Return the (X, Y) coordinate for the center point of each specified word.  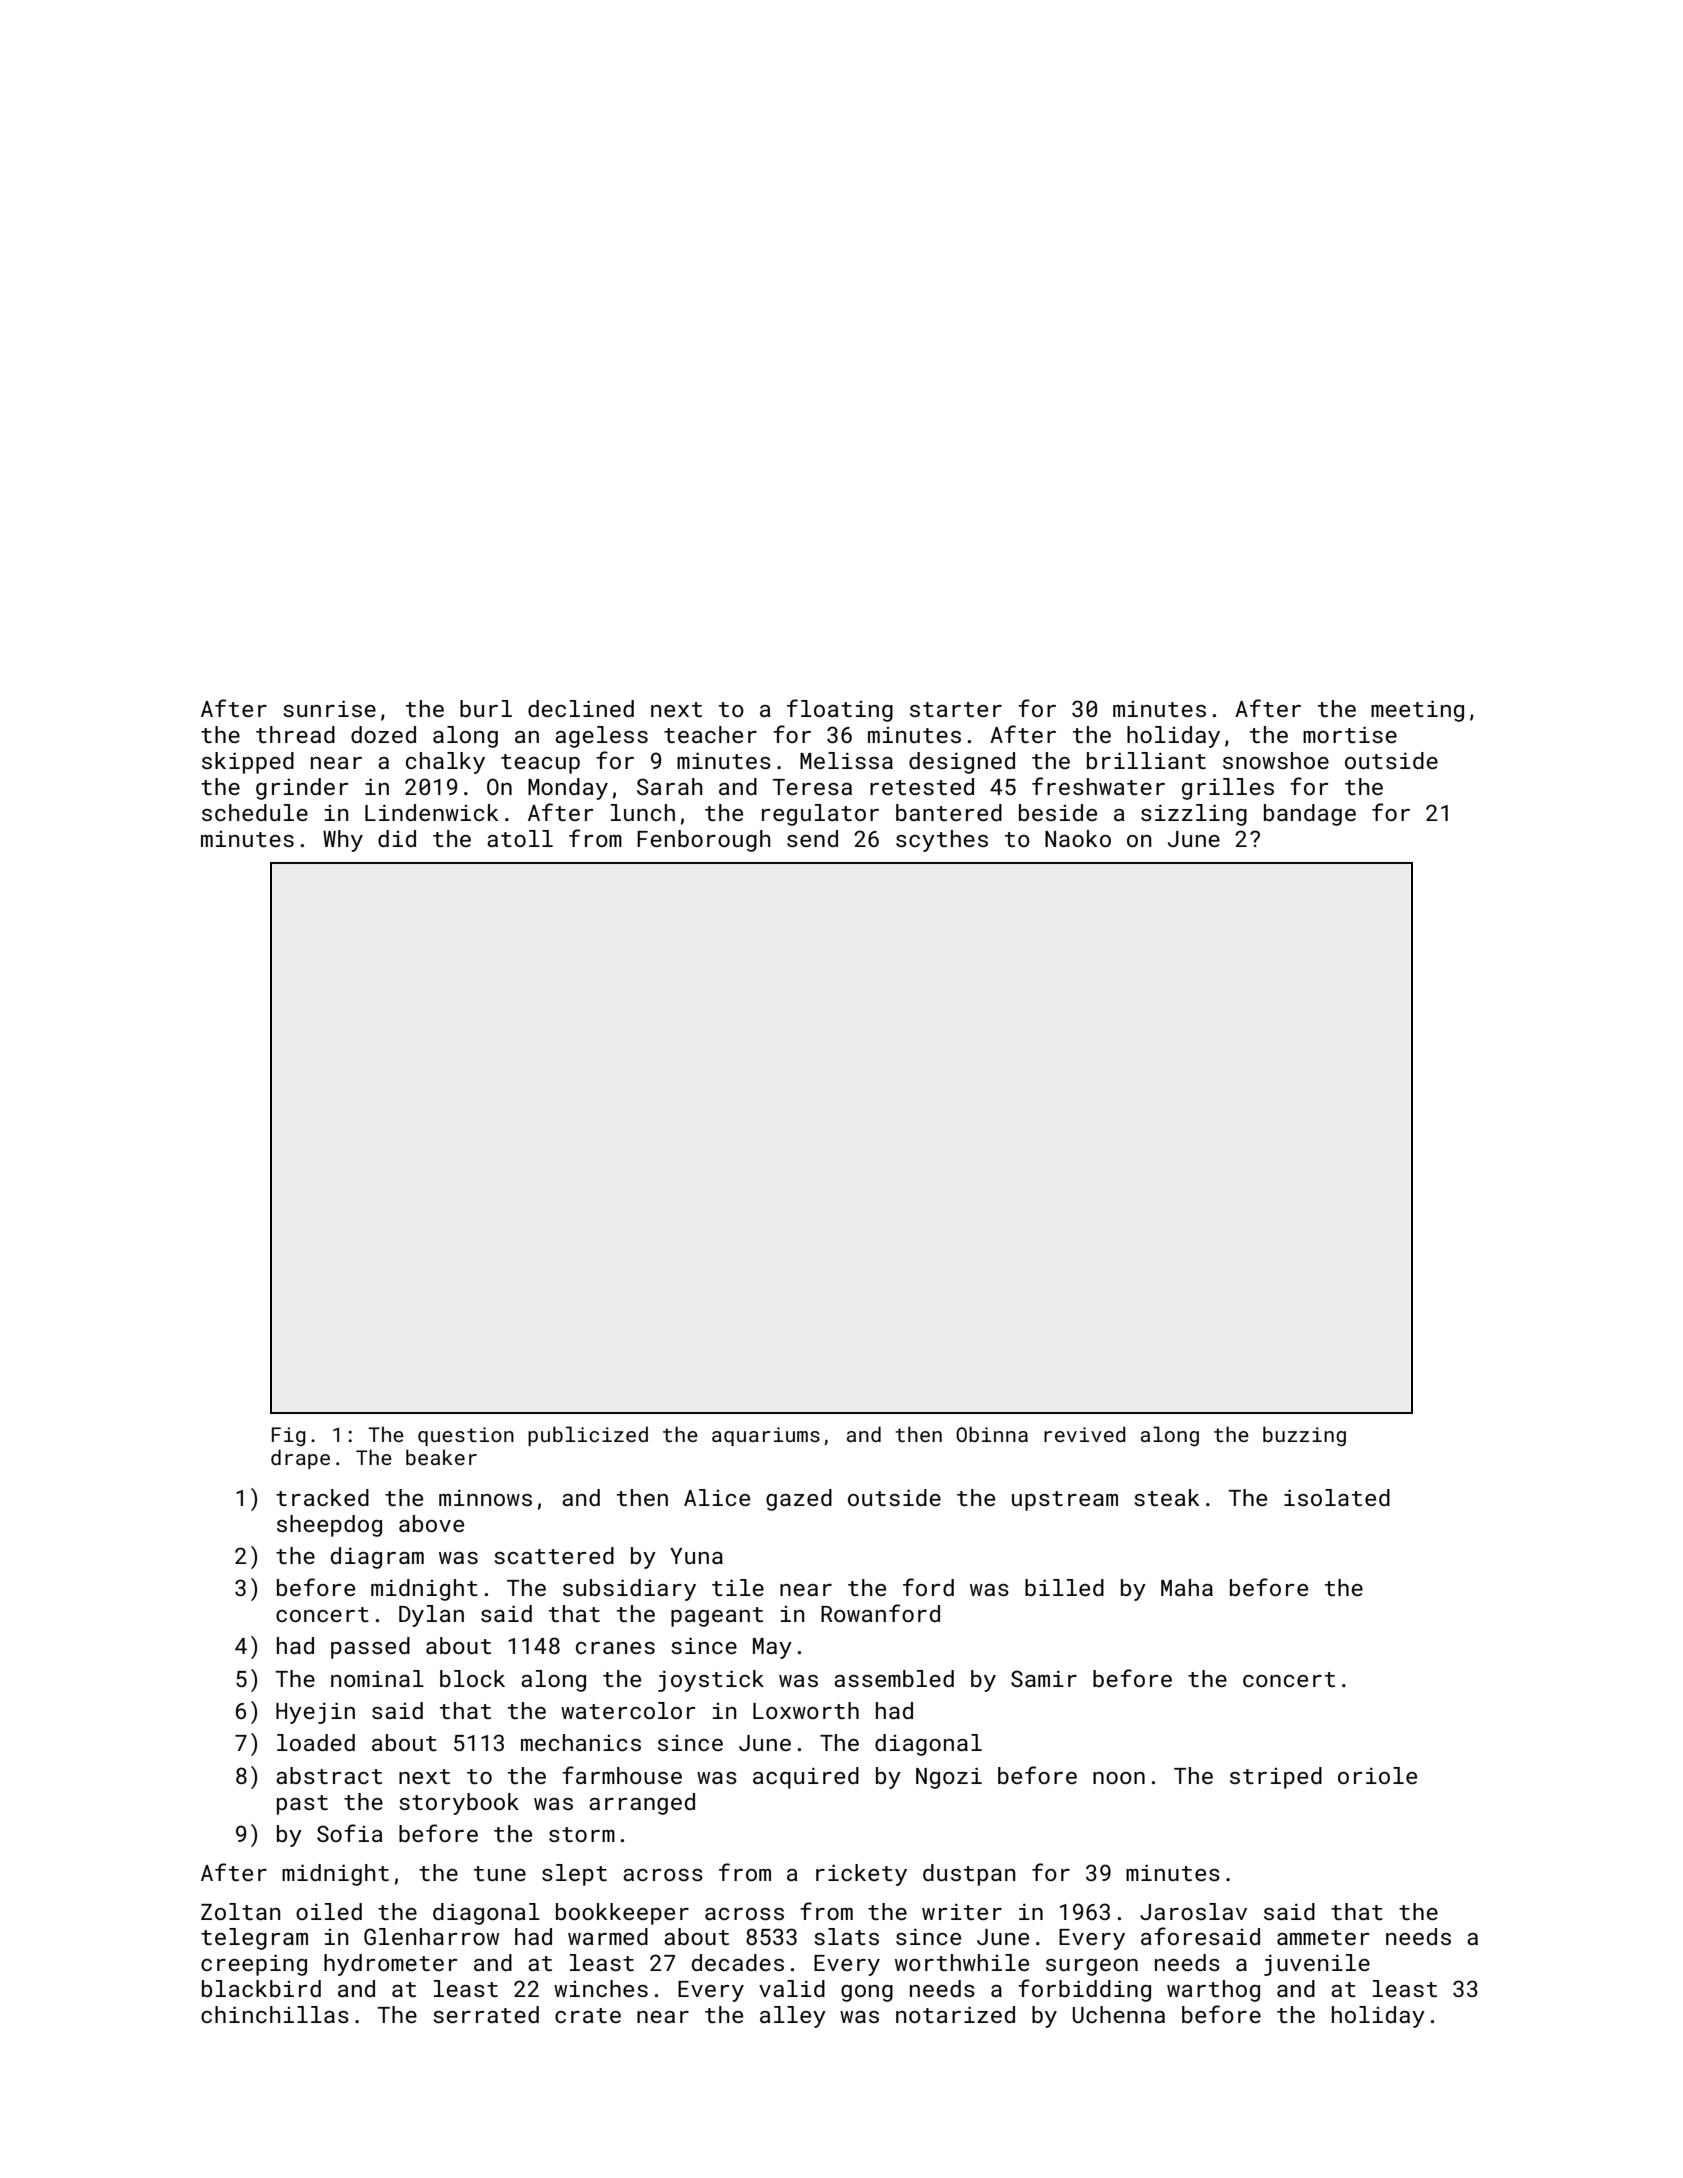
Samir (1044, 1678)
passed (370, 1648)
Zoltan (240, 1911)
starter (956, 709)
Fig (289, 1437)
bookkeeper (622, 1914)
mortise (1350, 734)
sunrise (329, 708)
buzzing (1304, 1436)
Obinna (992, 1434)
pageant (717, 1617)
